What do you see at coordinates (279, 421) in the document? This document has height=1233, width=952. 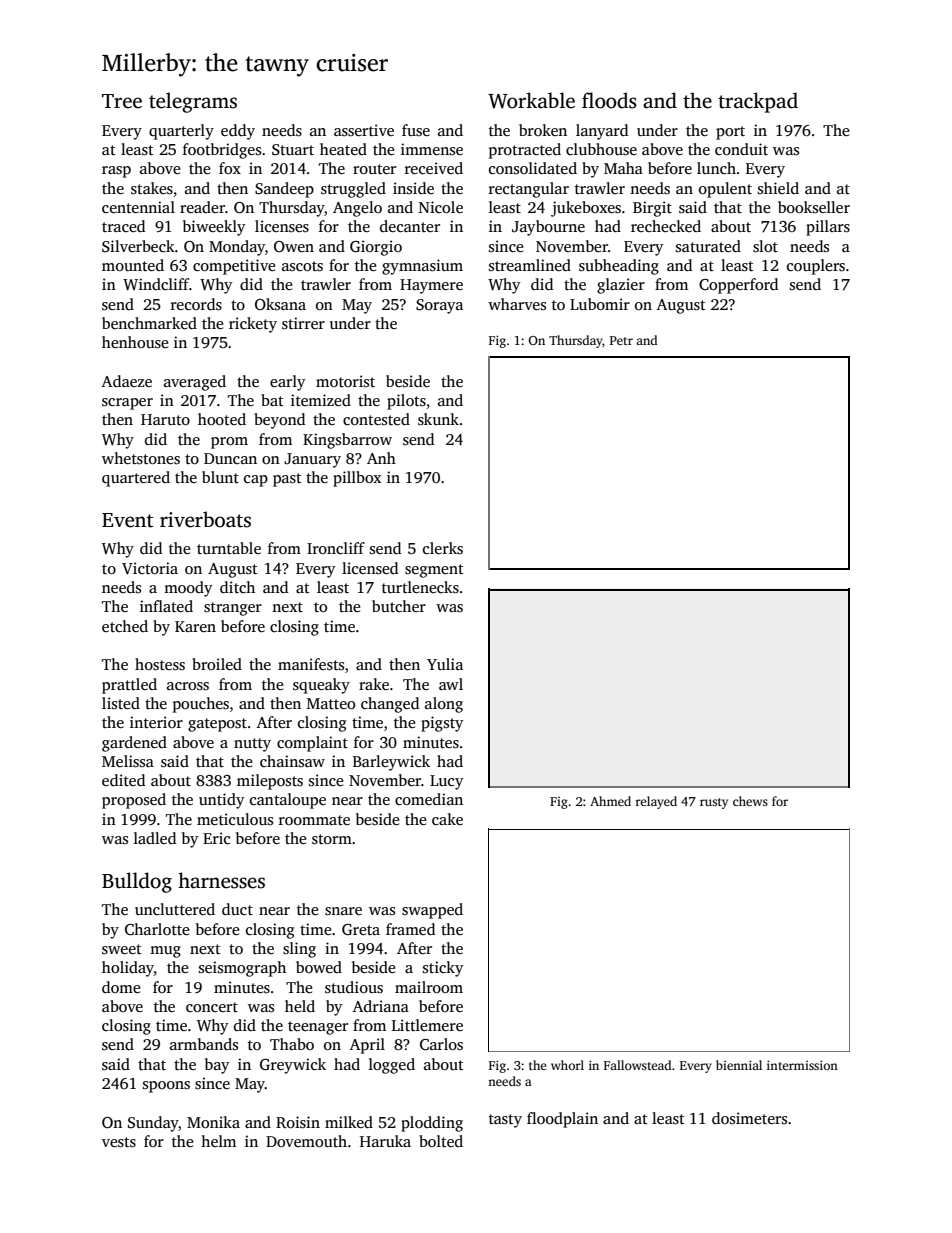 I see `beyond` at bounding box center [279, 421].
